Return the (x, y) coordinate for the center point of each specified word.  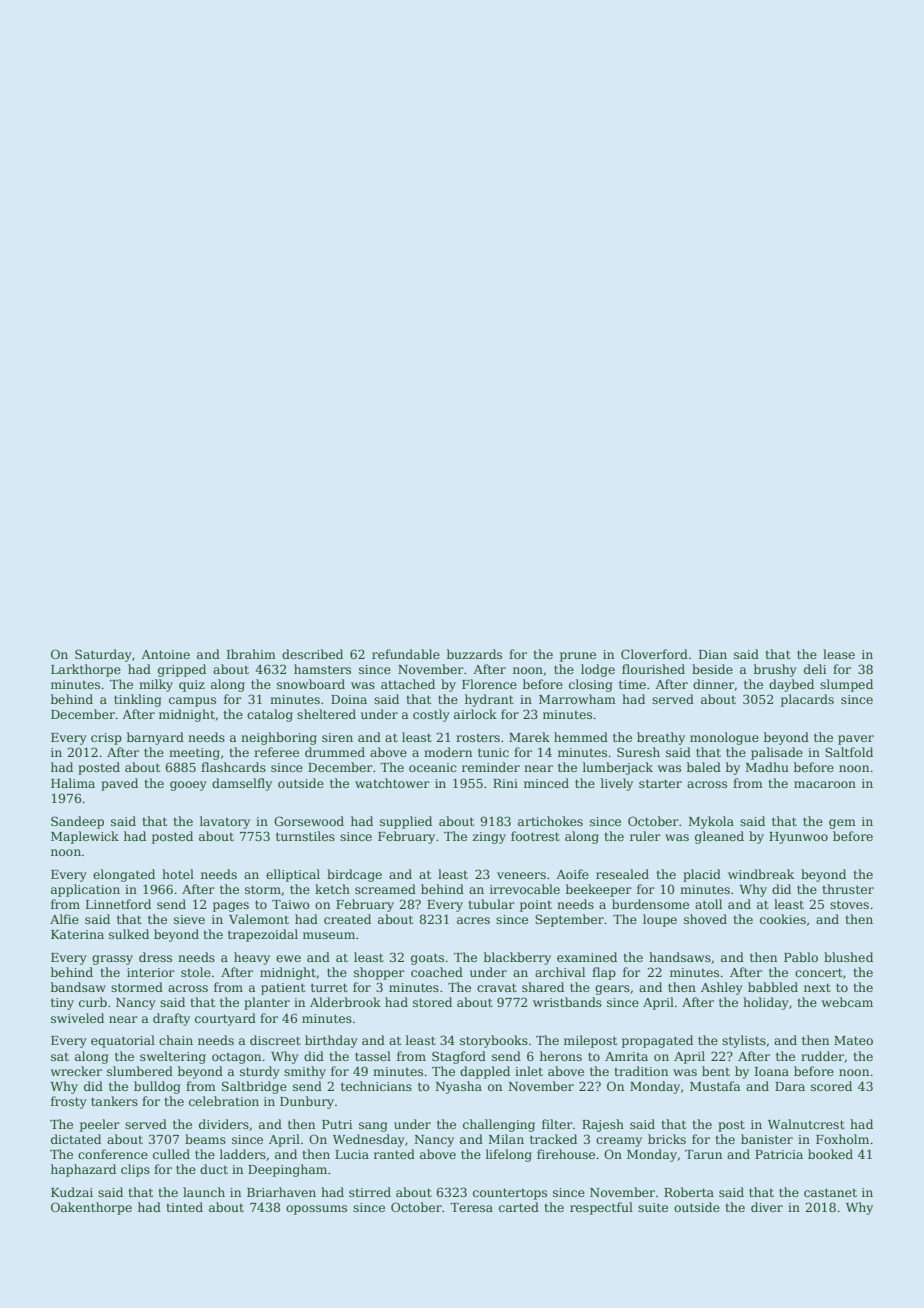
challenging (499, 1125)
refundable (406, 654)
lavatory (225, 822)
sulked (129, 934)
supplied (406, 822)
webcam (847, 1002)
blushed (848, 957)
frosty (69, 1102)
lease (839, 654)
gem (842, 824)
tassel (373, 1056)
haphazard (83, 1170)
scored (831, 1086)
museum (329, 935)
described (312, 654)
